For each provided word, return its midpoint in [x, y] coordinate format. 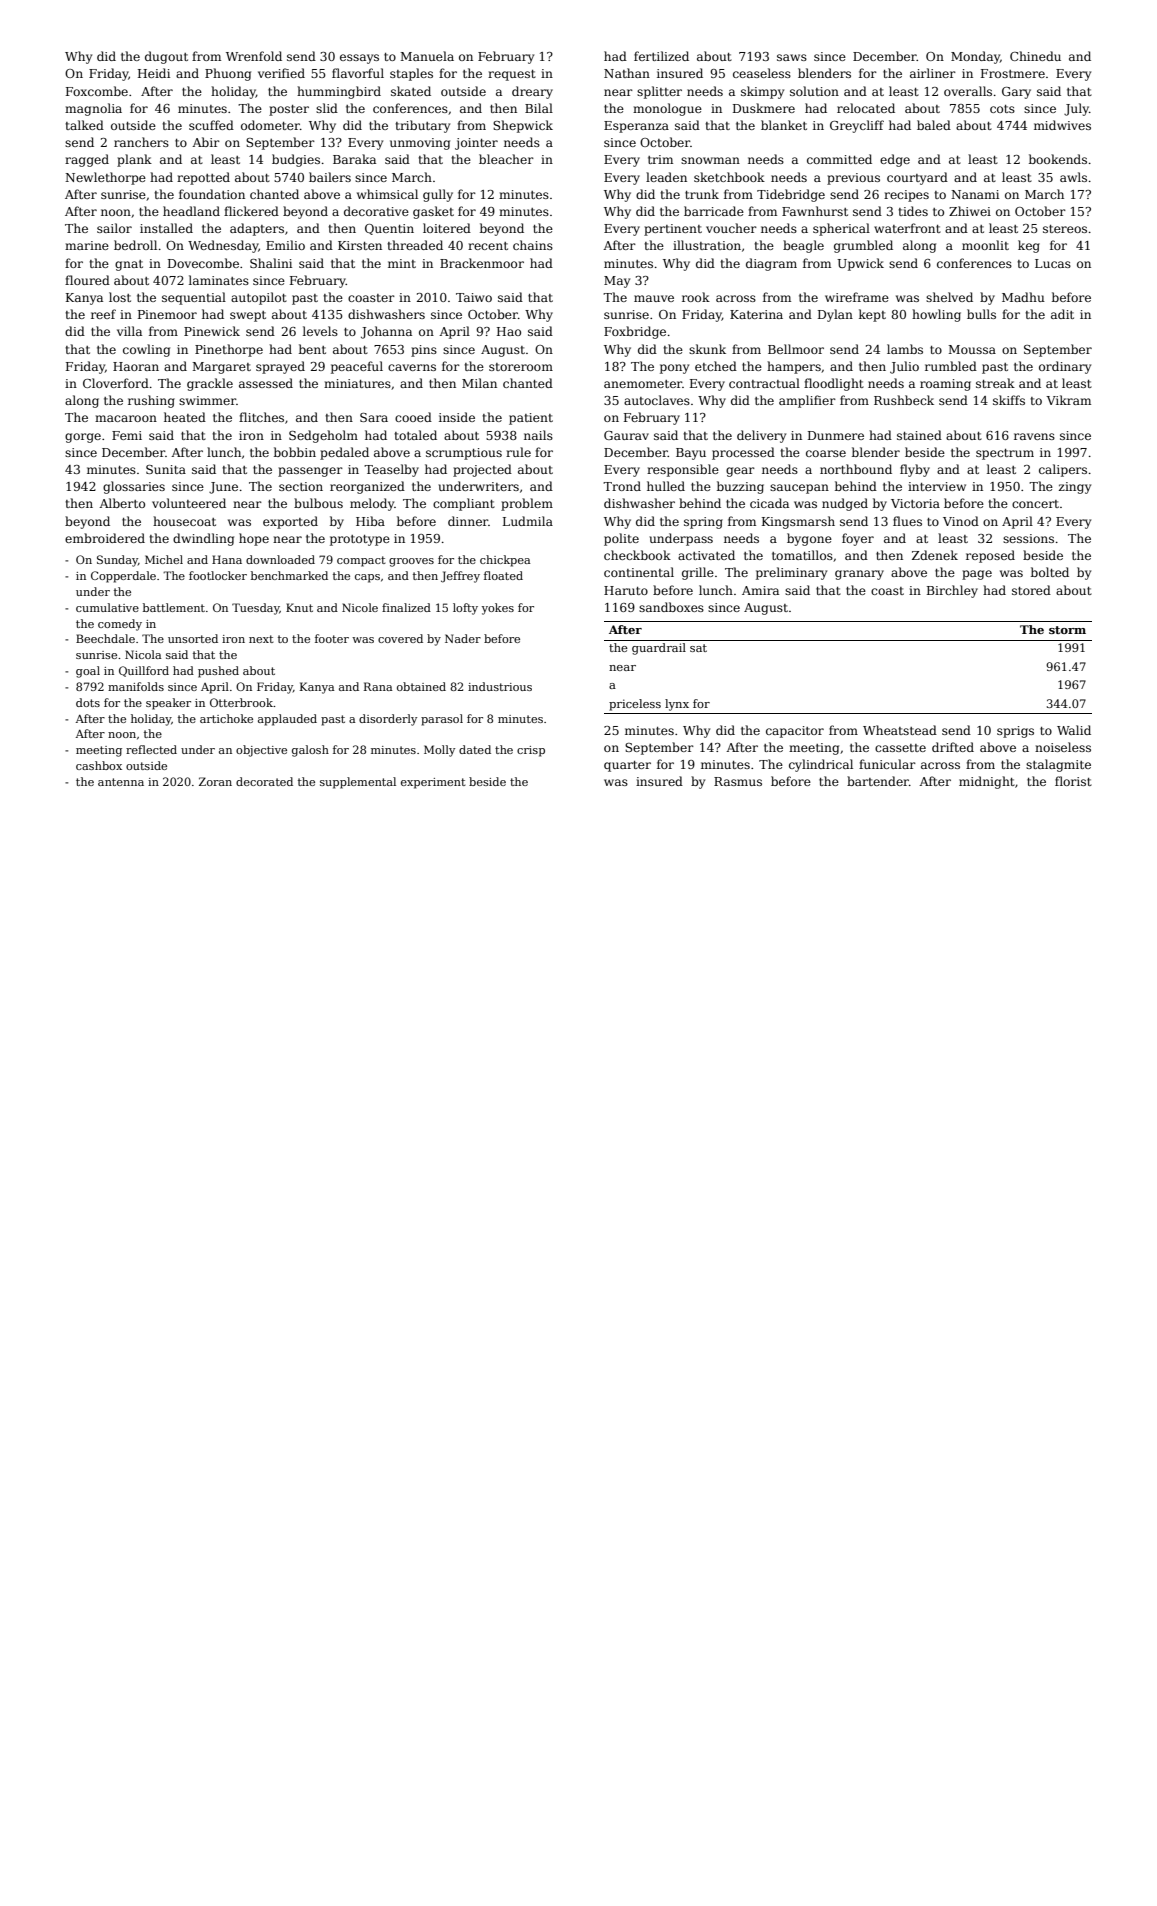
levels [320, 331]
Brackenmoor [482, 263]
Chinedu [1035, 56]
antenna [121, 782]
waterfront [907, 228]
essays [359, 59]
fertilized [661, 56]
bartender [878, 781]
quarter [627, 766]
